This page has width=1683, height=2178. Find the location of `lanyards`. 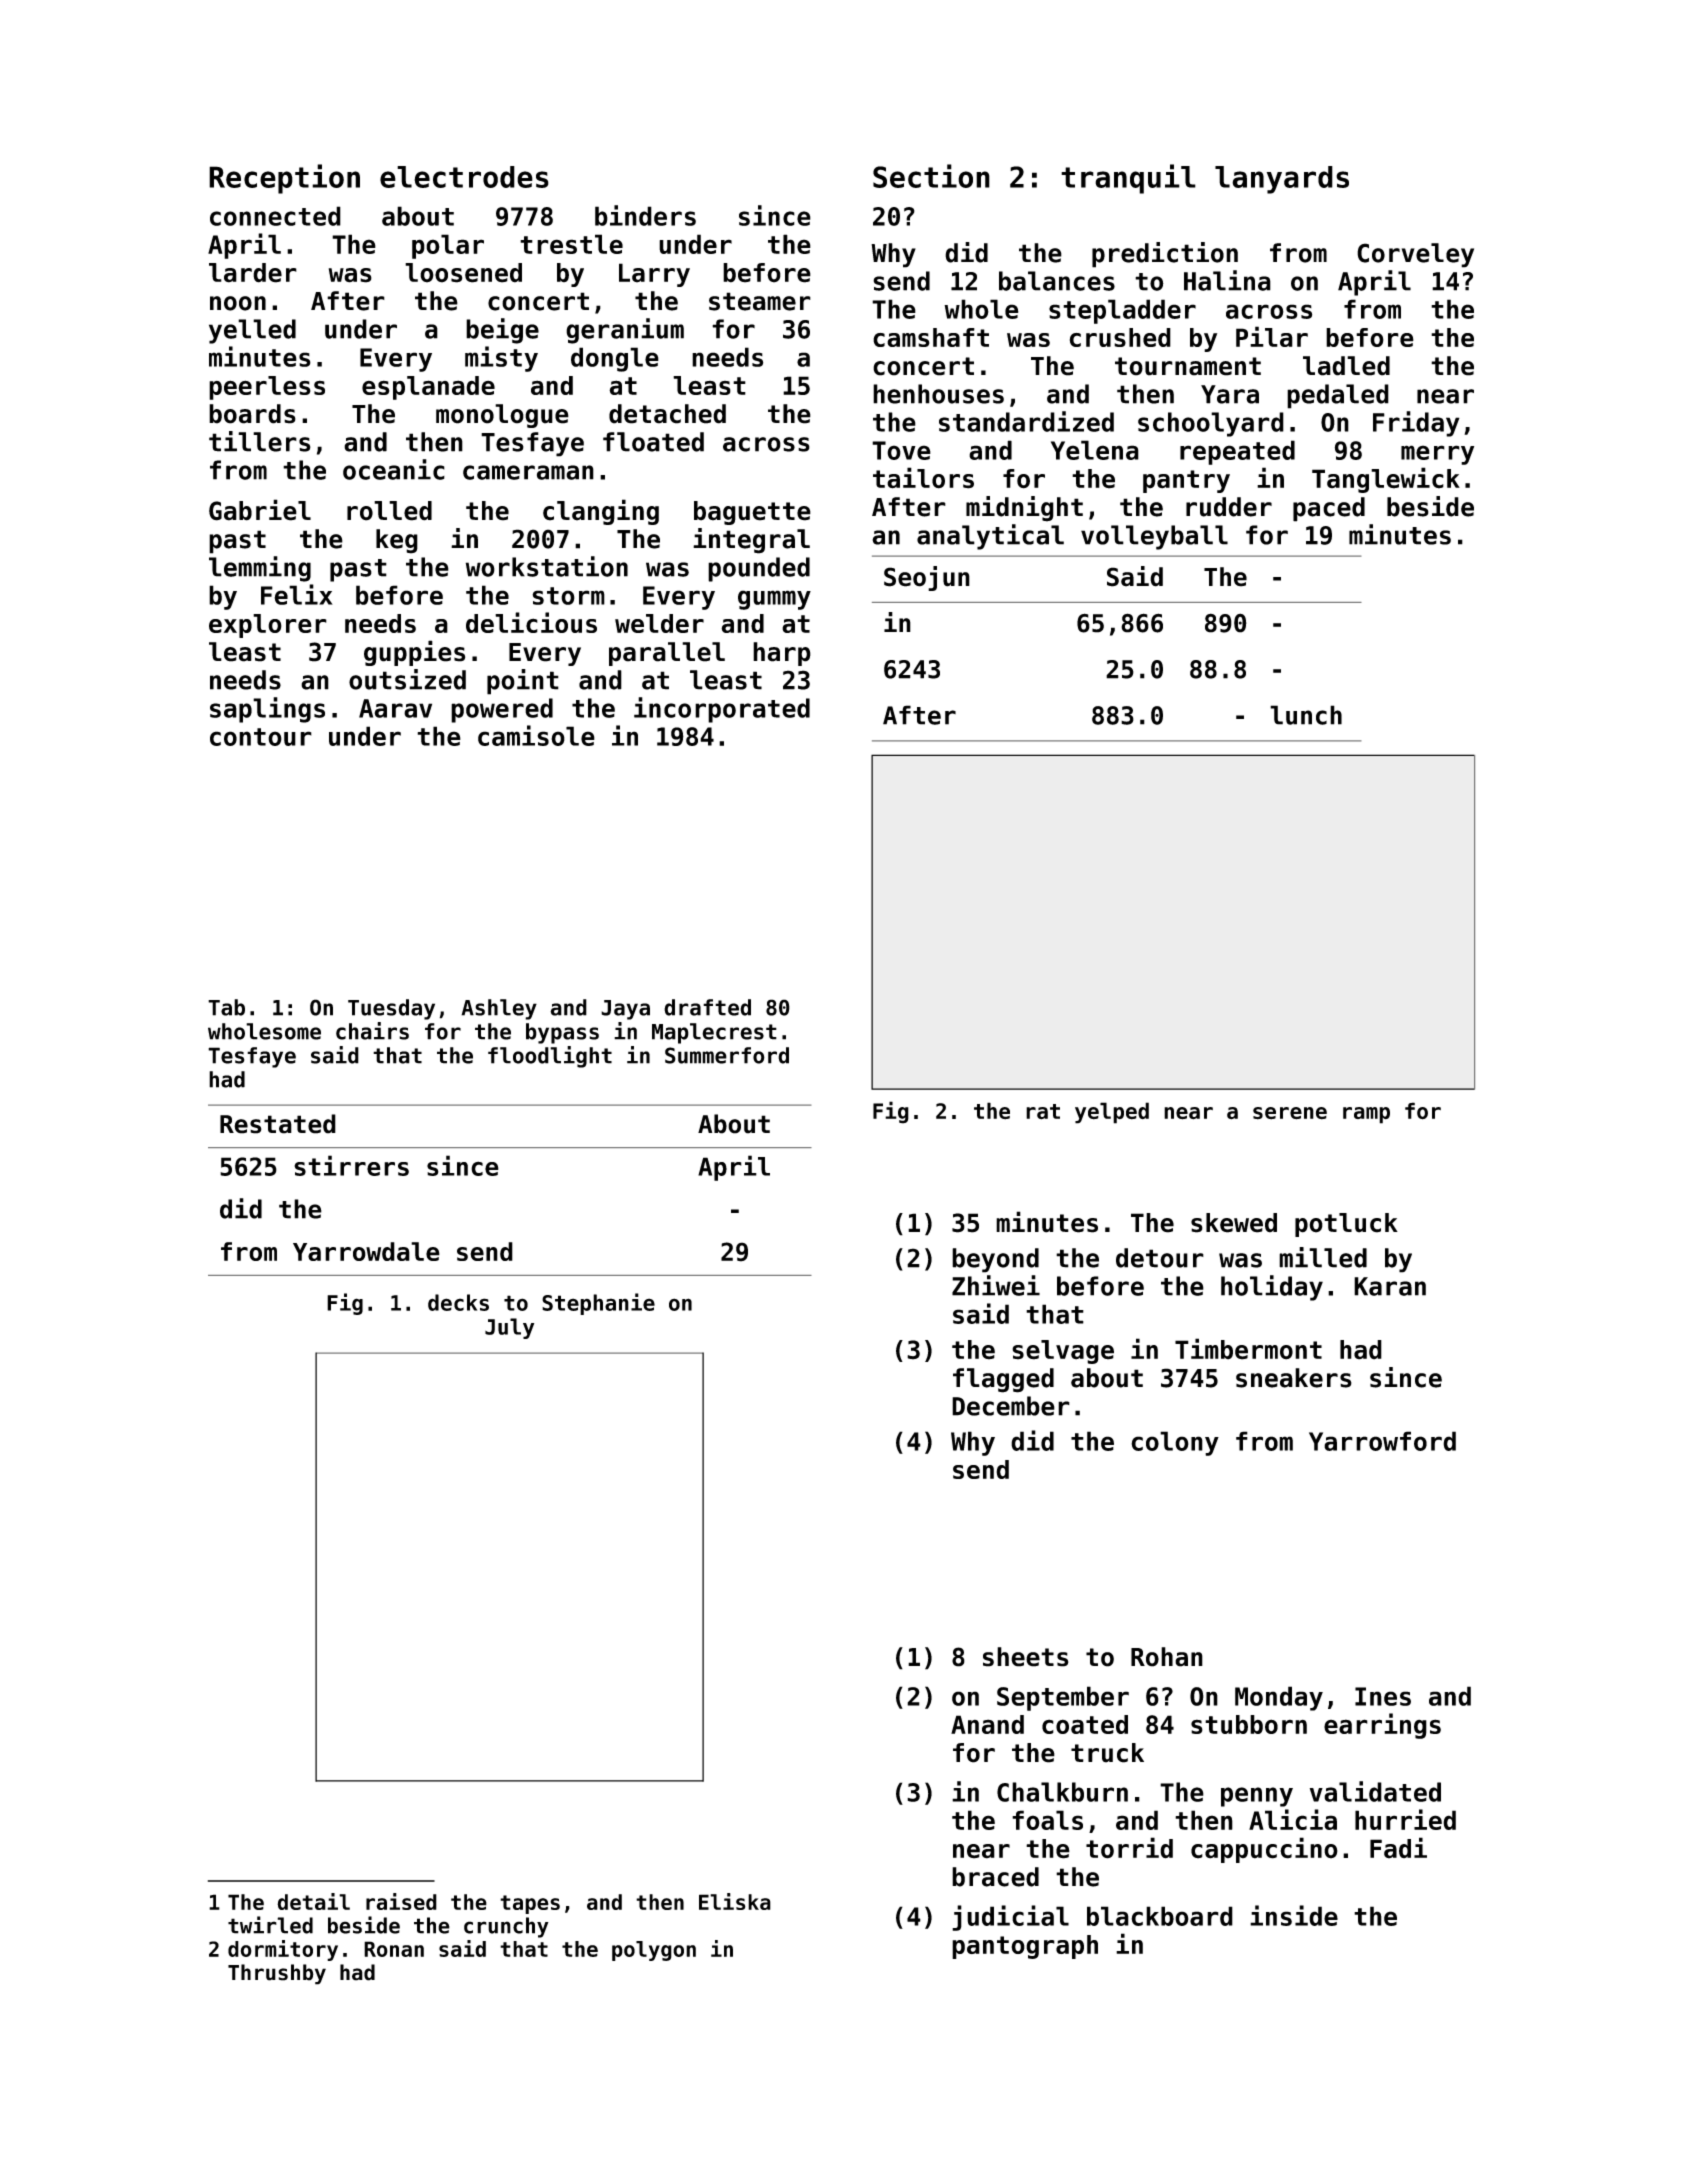

lanyards is located at coordinates (1282, 180).
